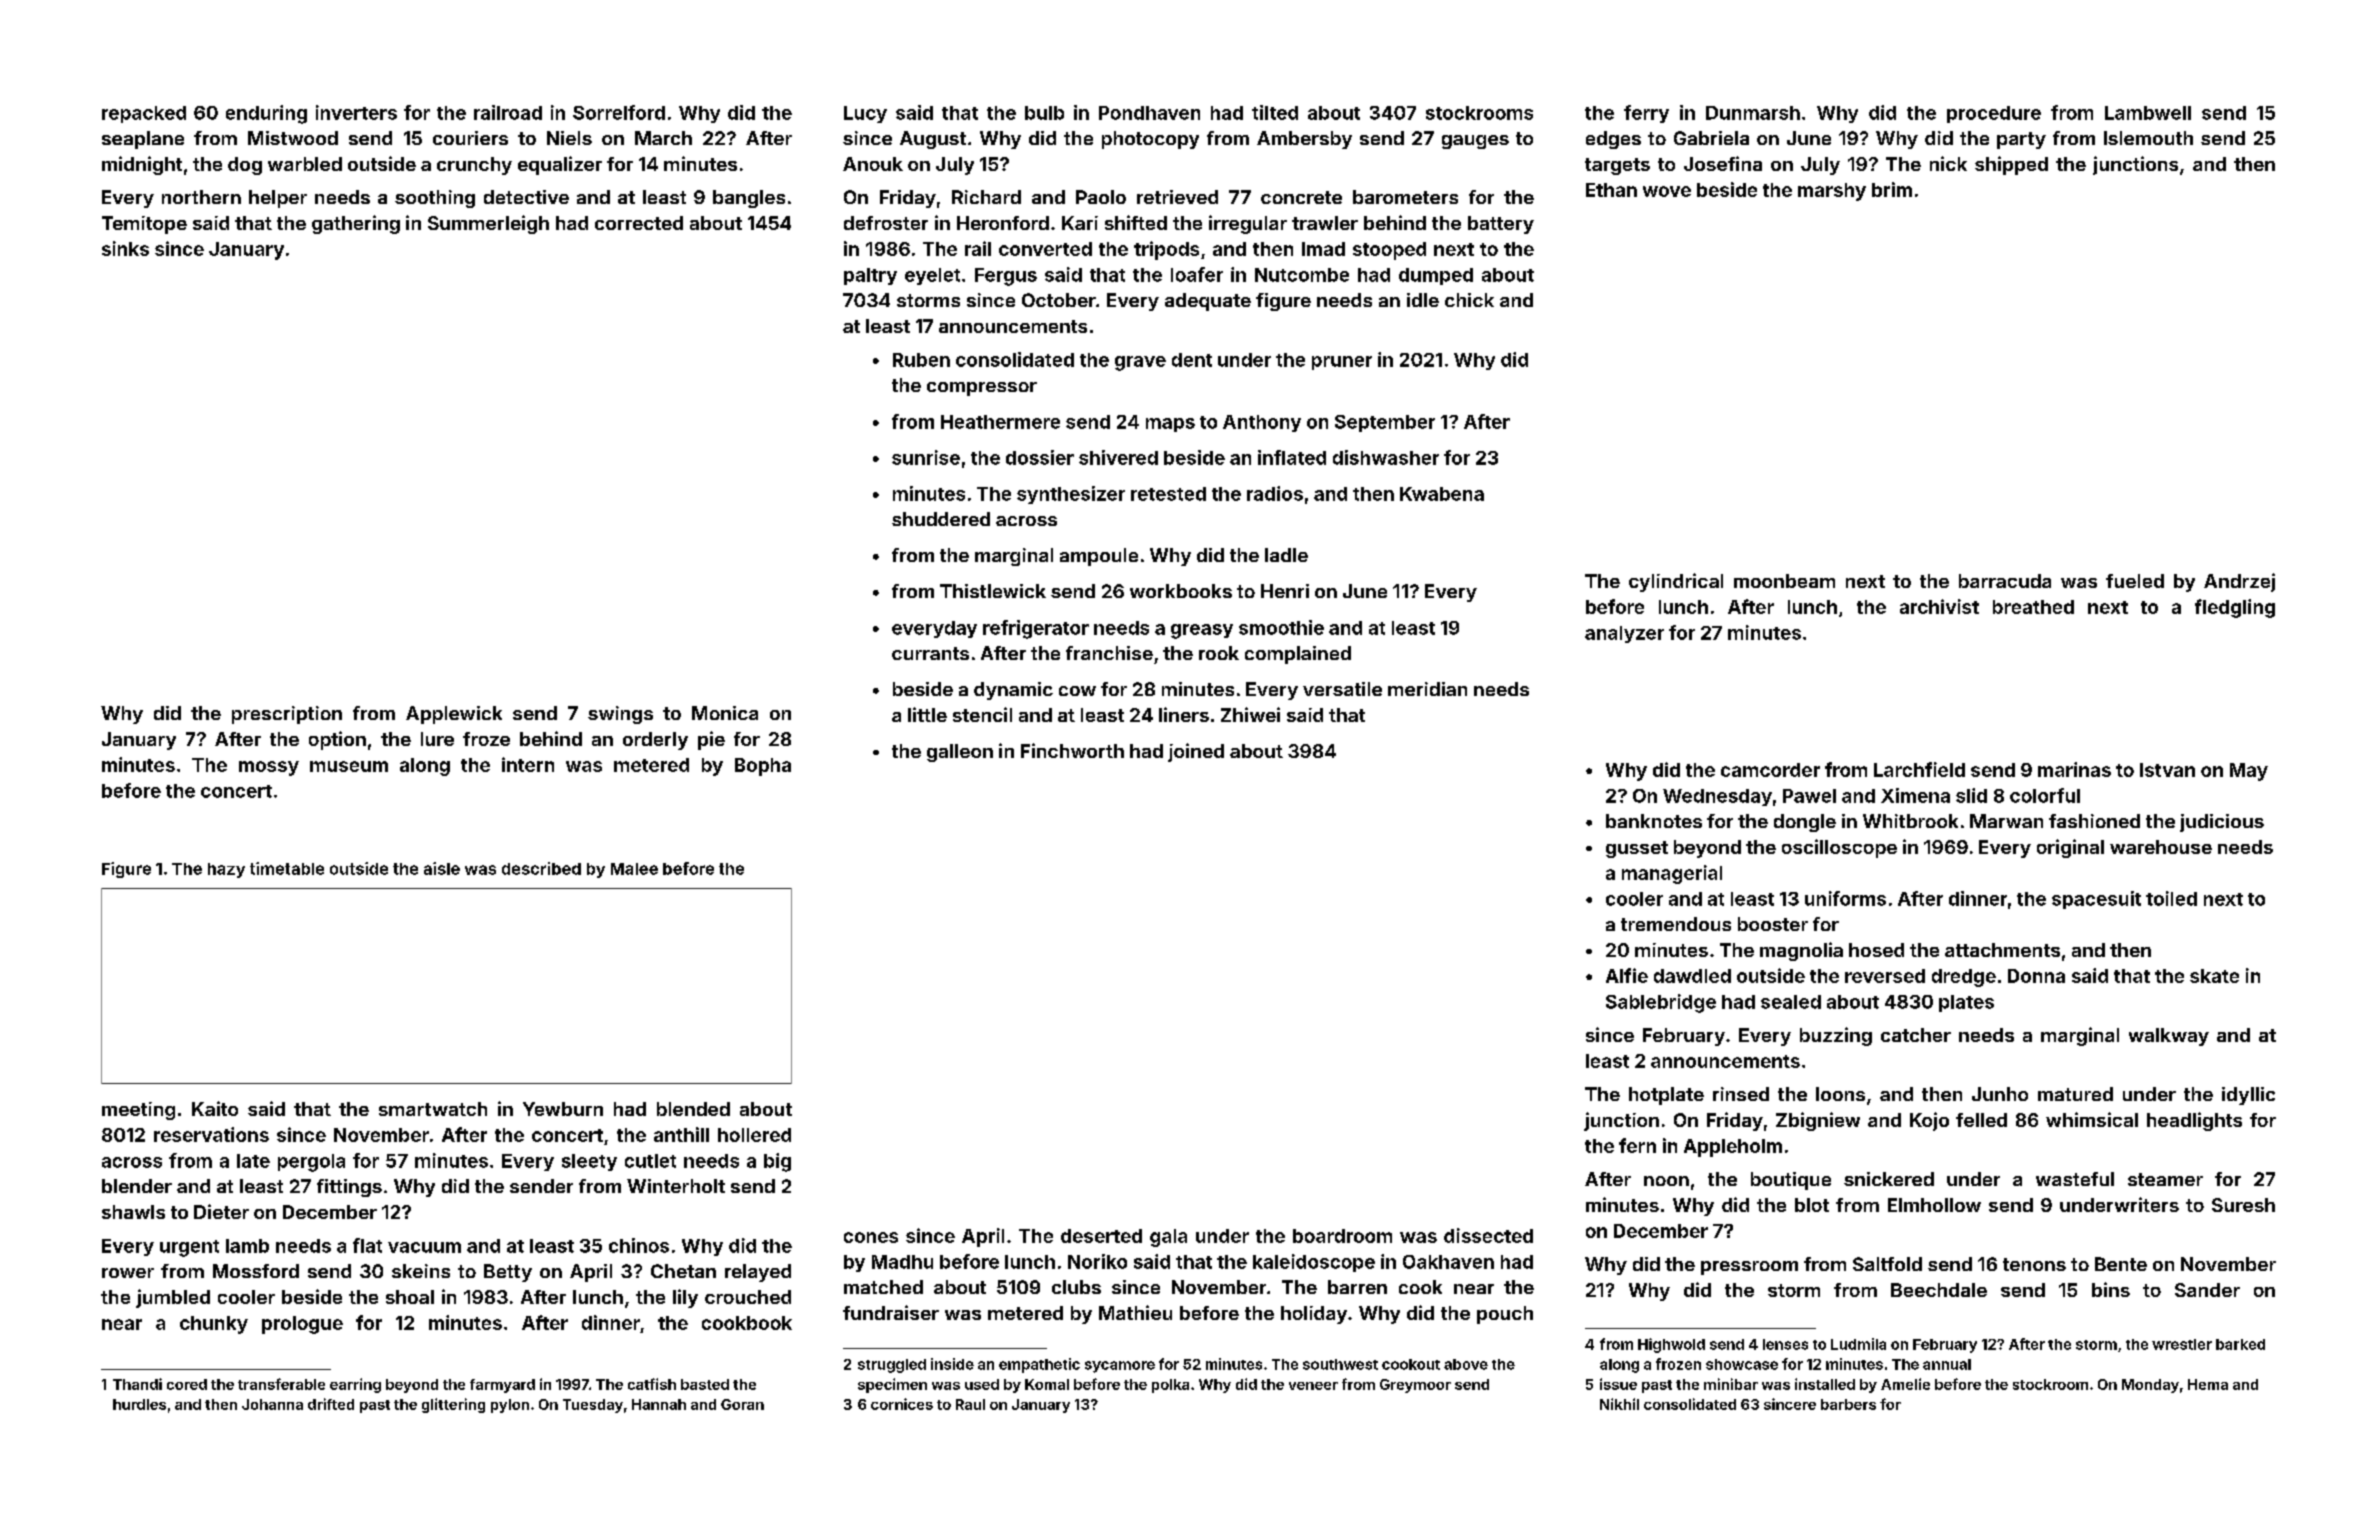  Describe the element at coordinates (488, 224) in the screenshot. I see `Summerleigh` at that location.
